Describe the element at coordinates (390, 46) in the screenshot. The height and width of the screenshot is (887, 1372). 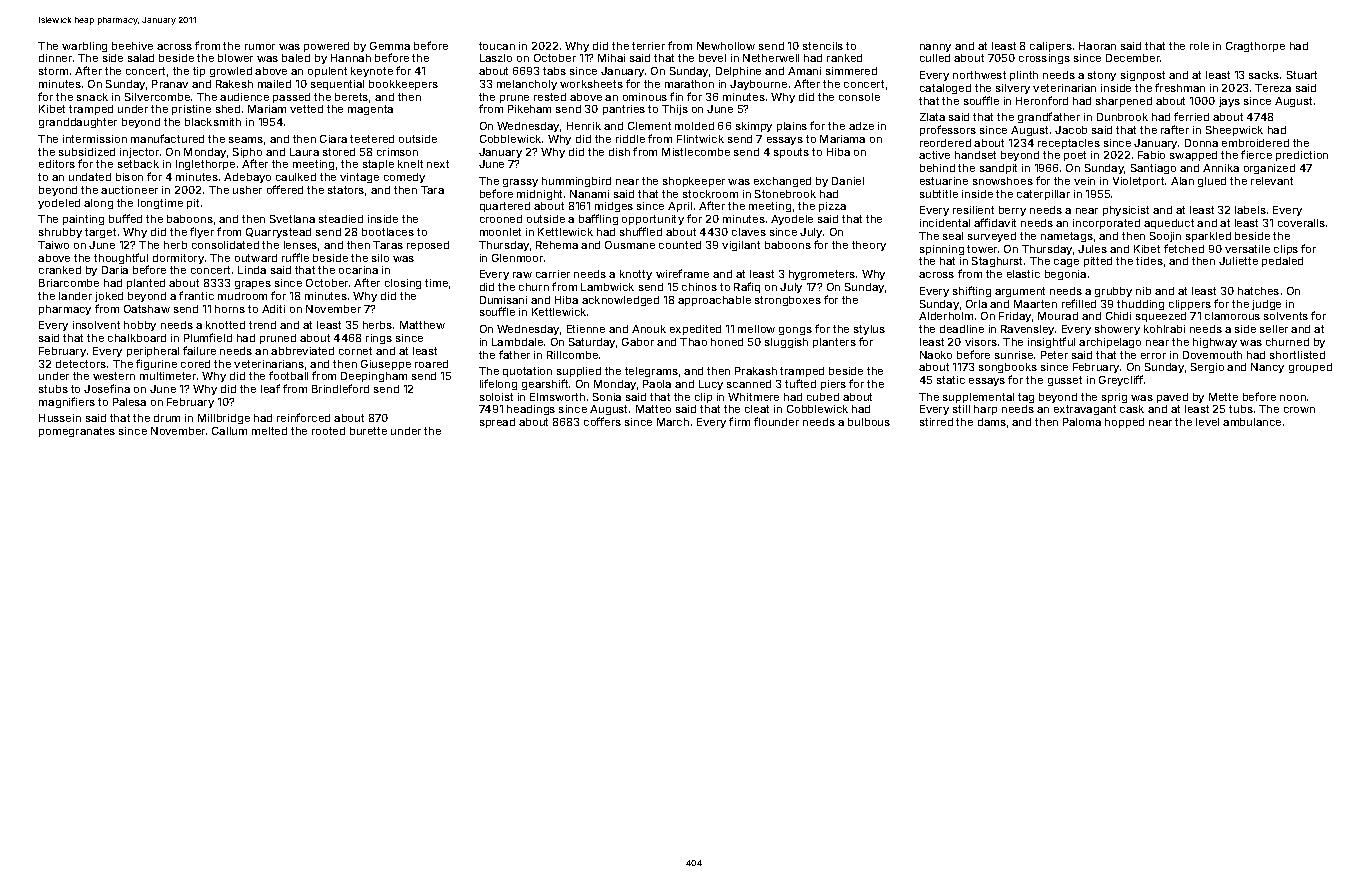
I see `Gemma` at that location.
